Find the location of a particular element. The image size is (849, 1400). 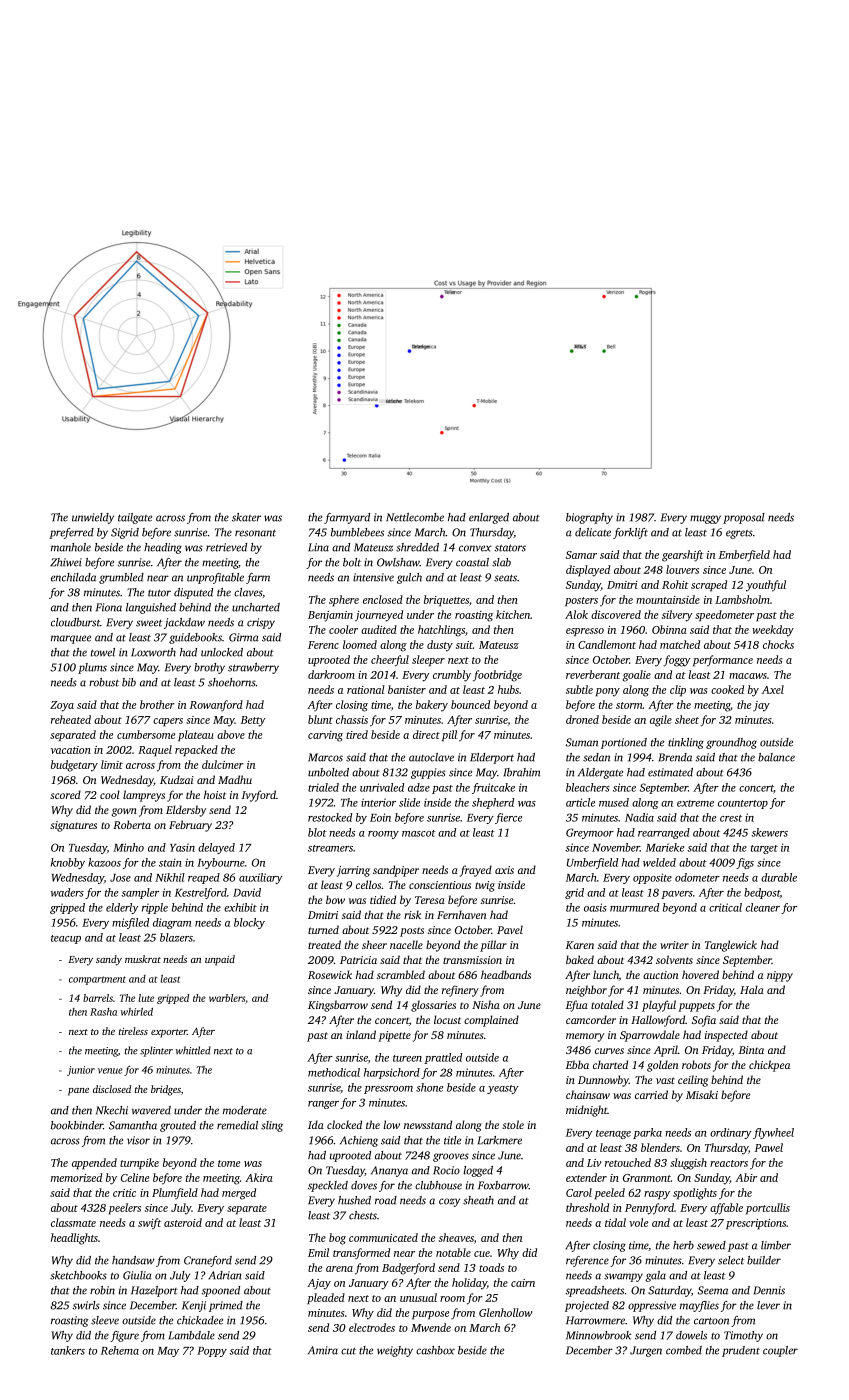

guppies is located at coordinates (428, 773).
